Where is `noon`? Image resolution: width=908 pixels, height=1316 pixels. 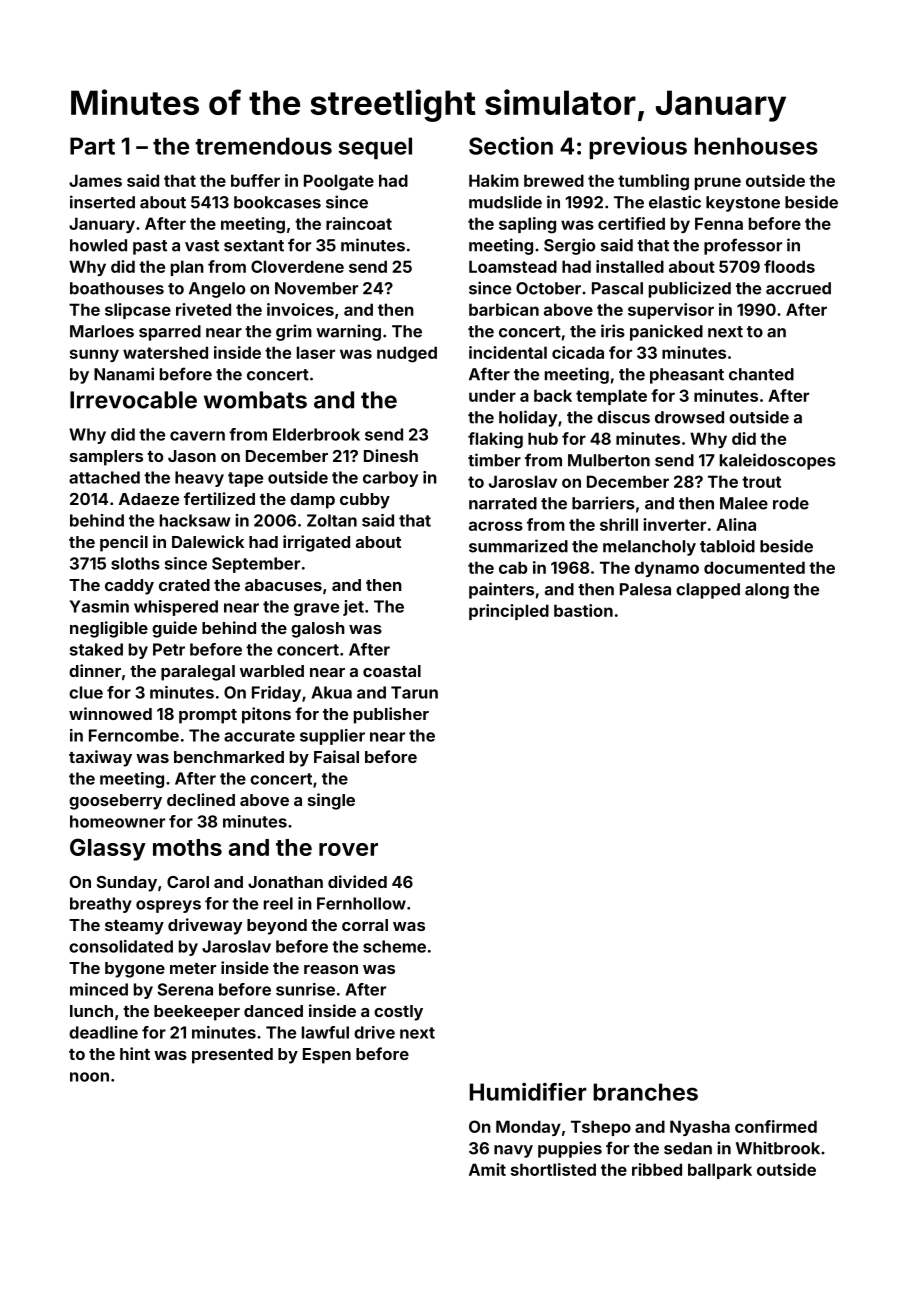 noon is located at coordinates (89, 1077).
